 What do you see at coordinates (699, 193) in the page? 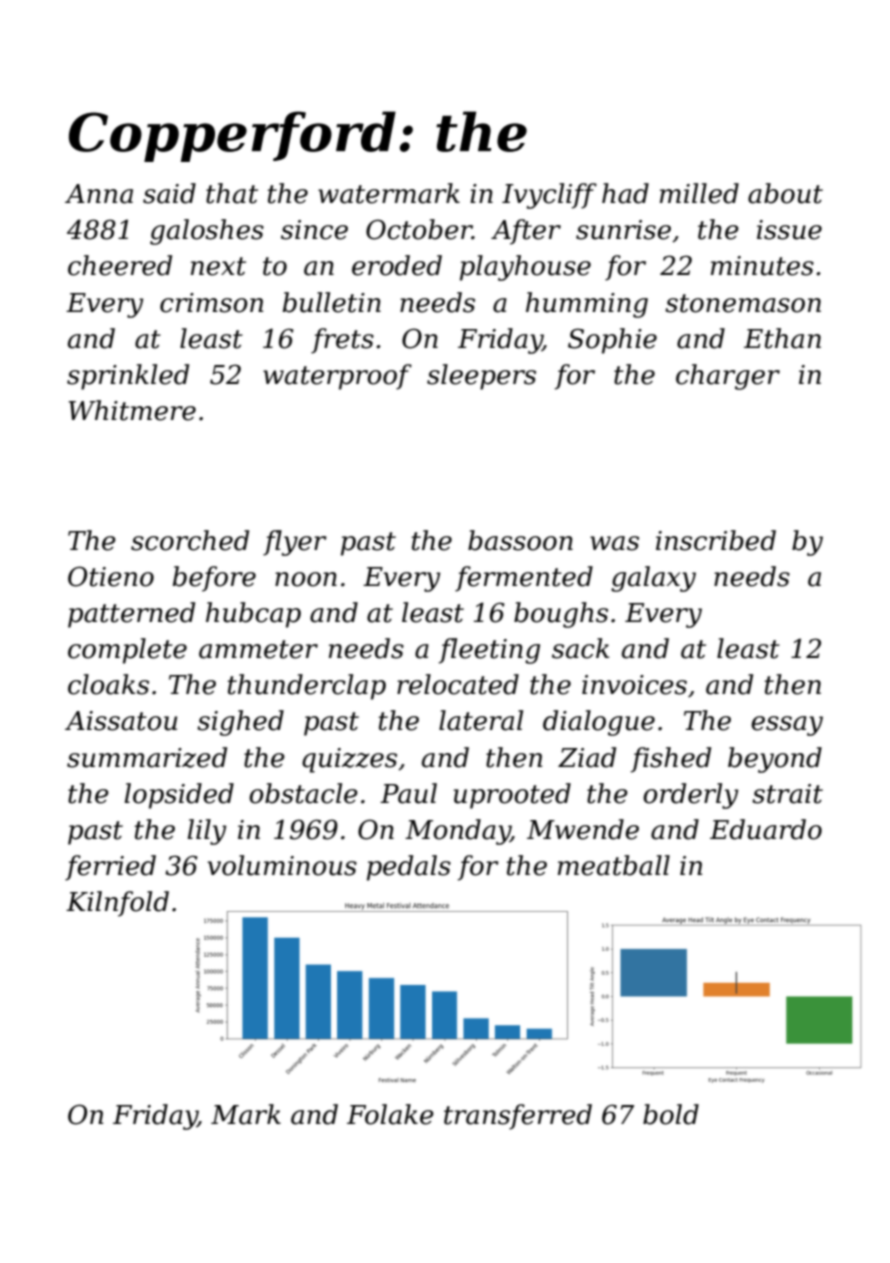
I see `milled` at bounding box center [699, 193].
